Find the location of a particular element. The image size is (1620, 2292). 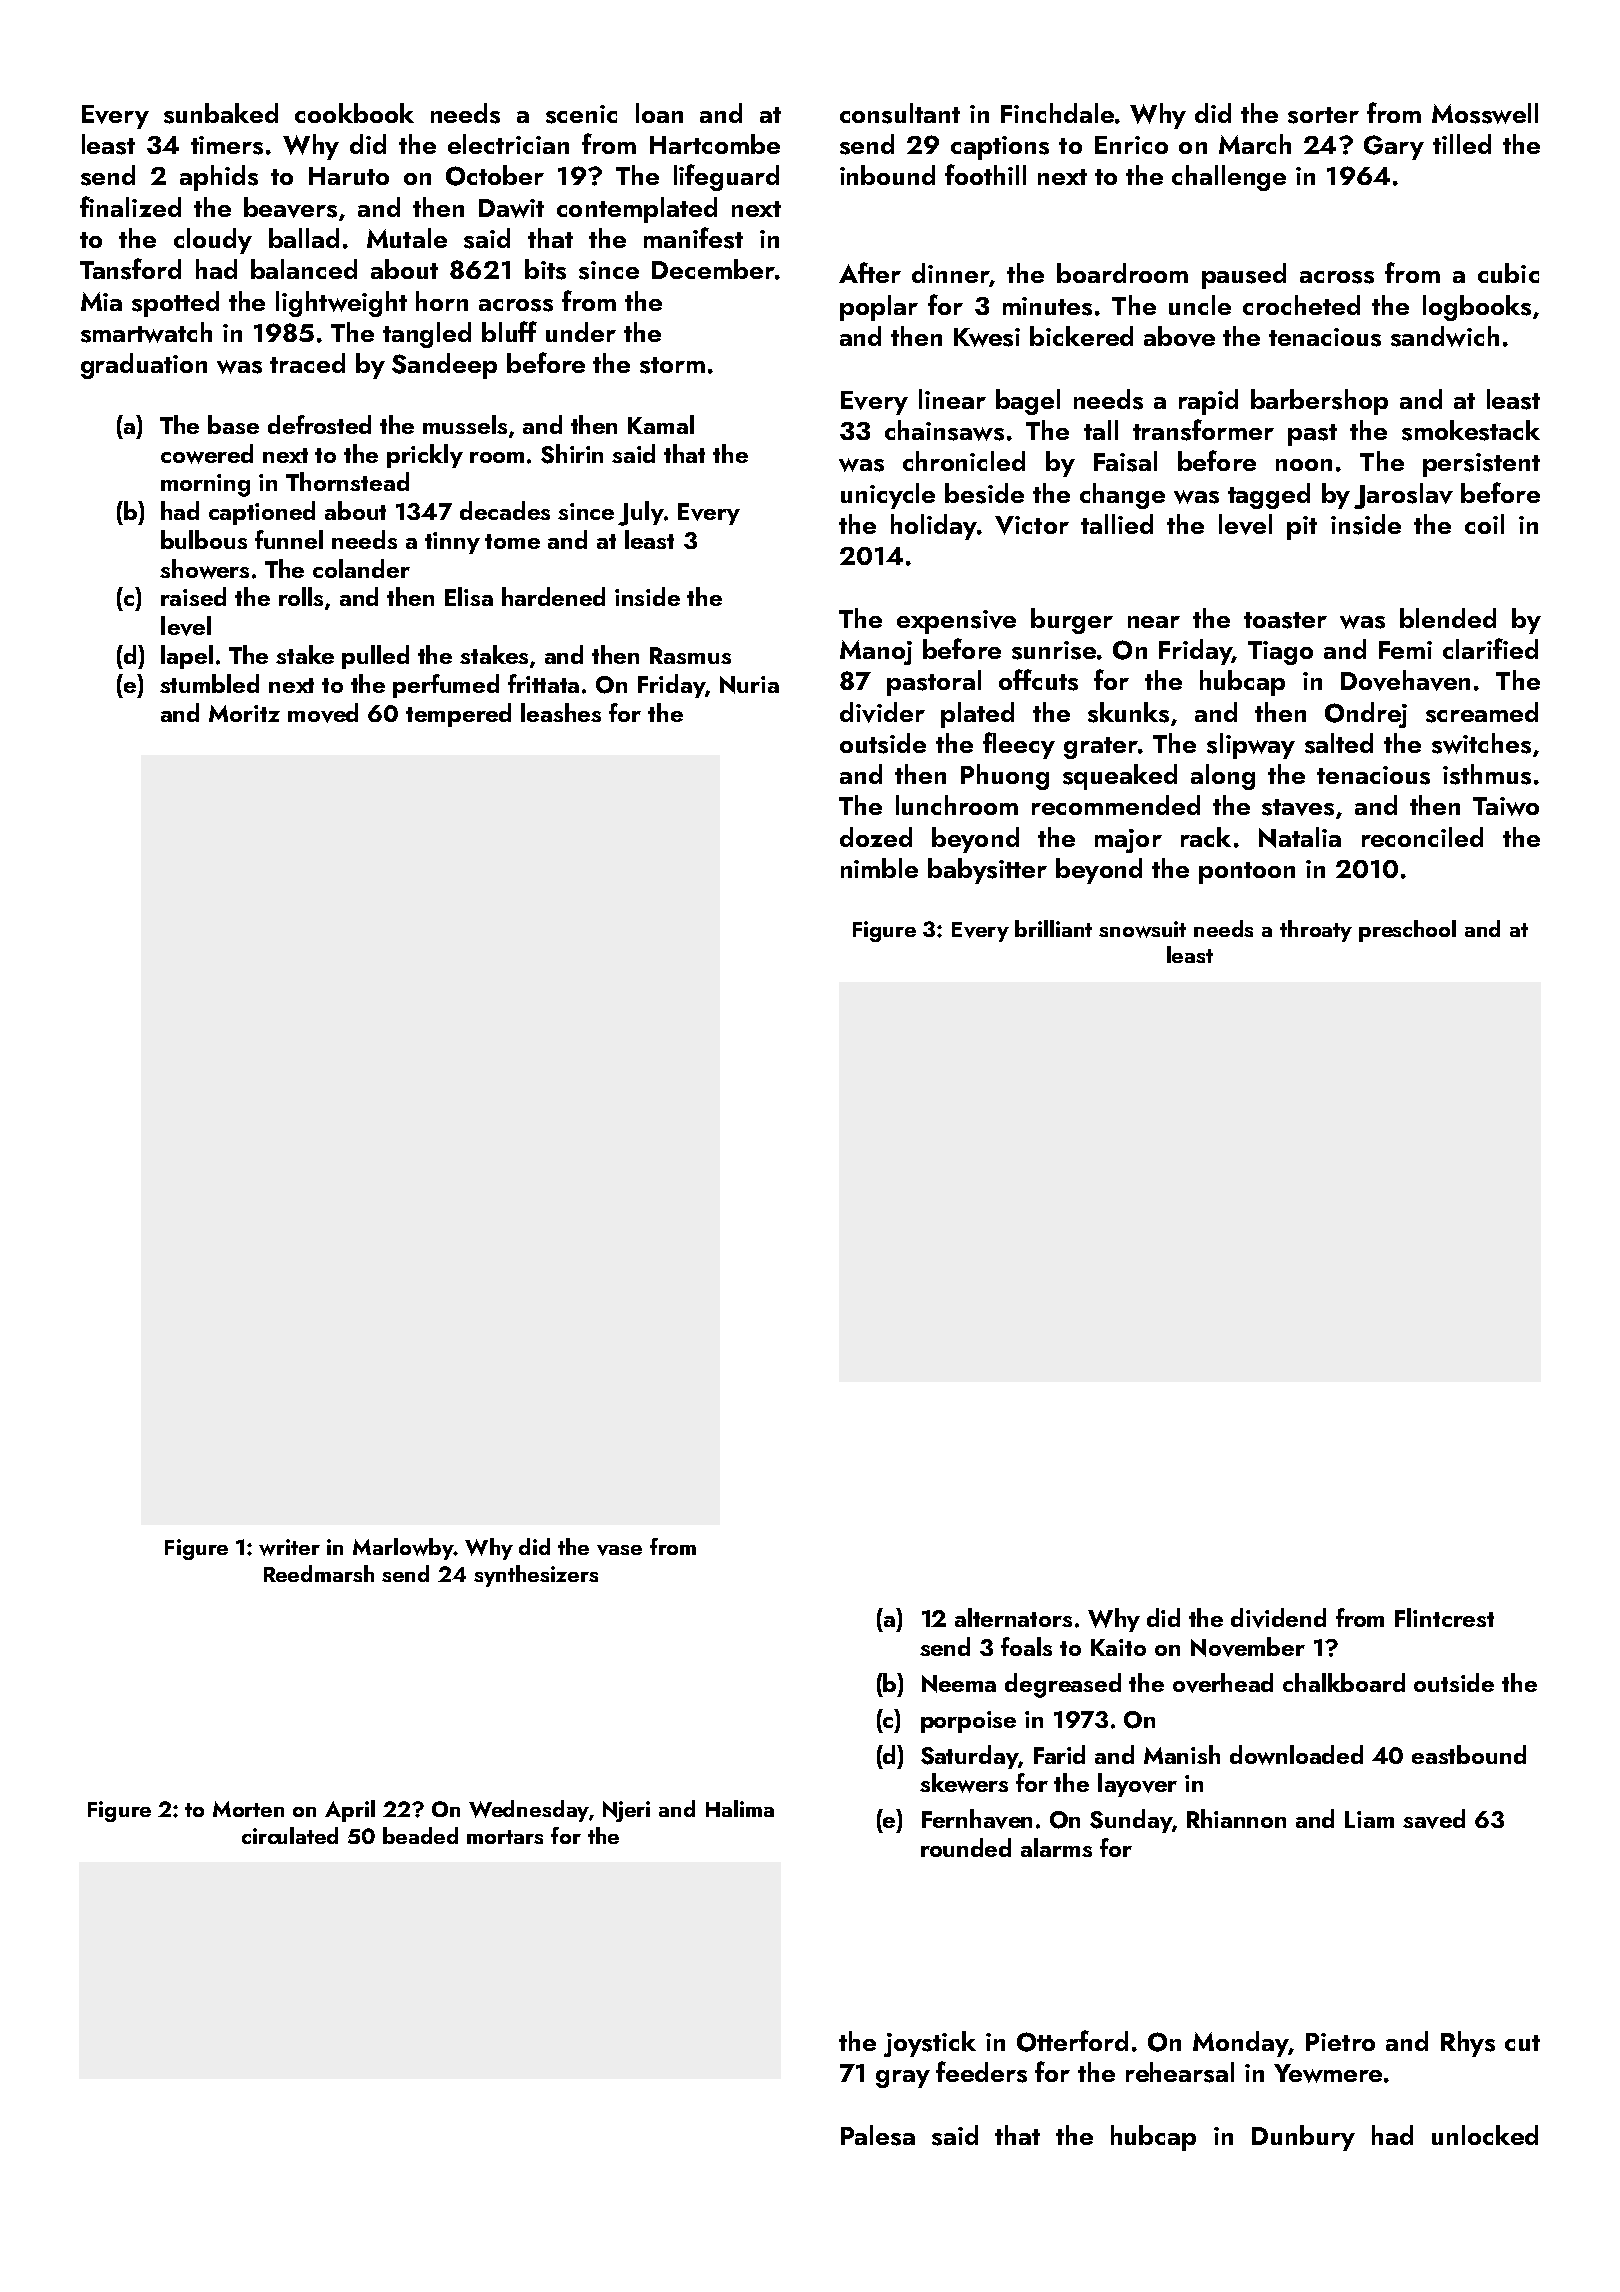

preschool is located at coordinates (1407, 931).
